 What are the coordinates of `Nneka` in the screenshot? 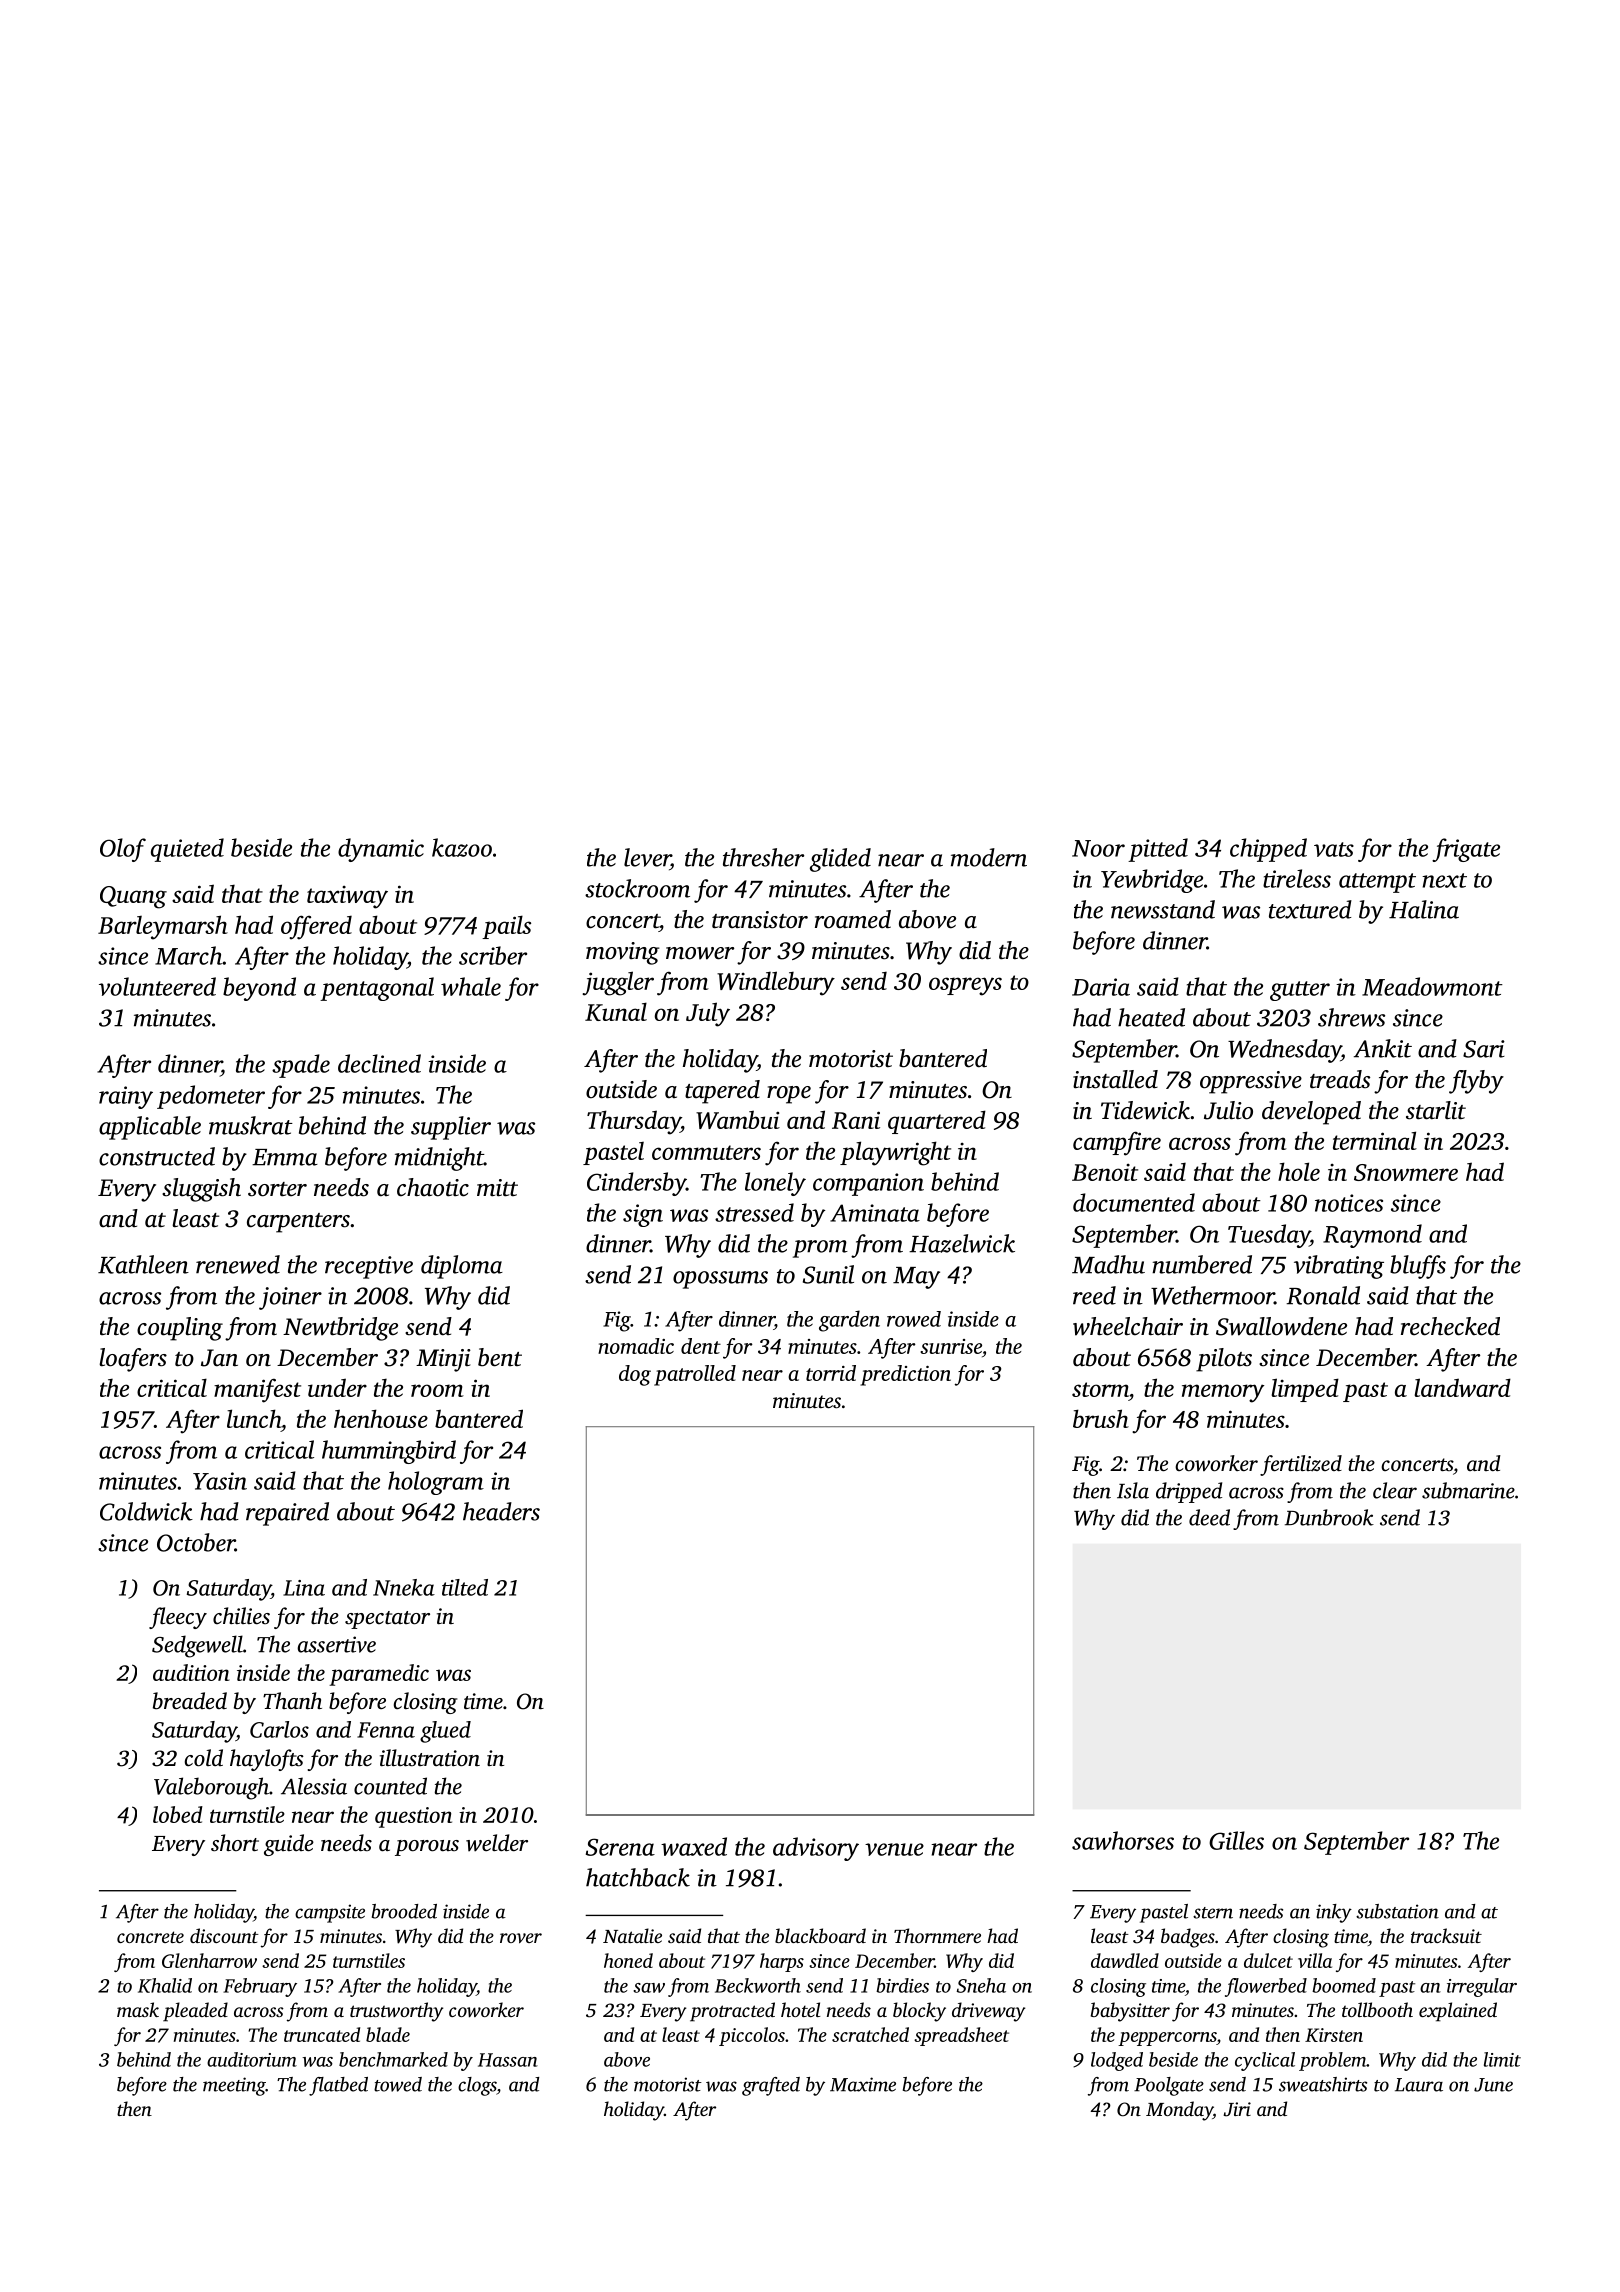 It's located at (404, 1587).
